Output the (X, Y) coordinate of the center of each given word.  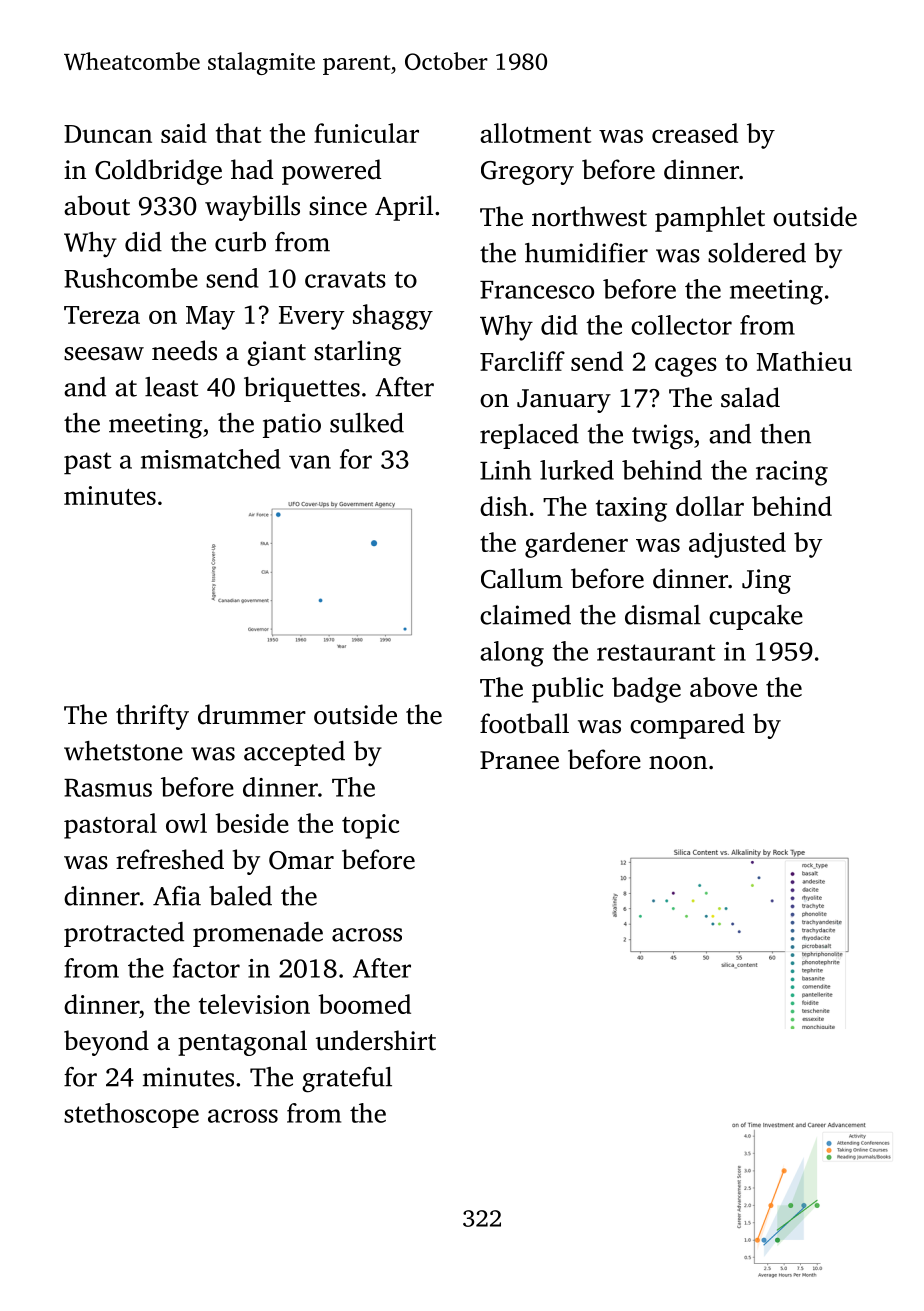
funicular (366, 133)
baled (240, 896)
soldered (757, 253)
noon (678, 763)
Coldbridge (158, 172)
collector (681, 325)
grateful (347, 1080)
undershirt (376, 1040)
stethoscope (131, 1115)
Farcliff (522, 361)
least (171, 387)
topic (370, 826)
